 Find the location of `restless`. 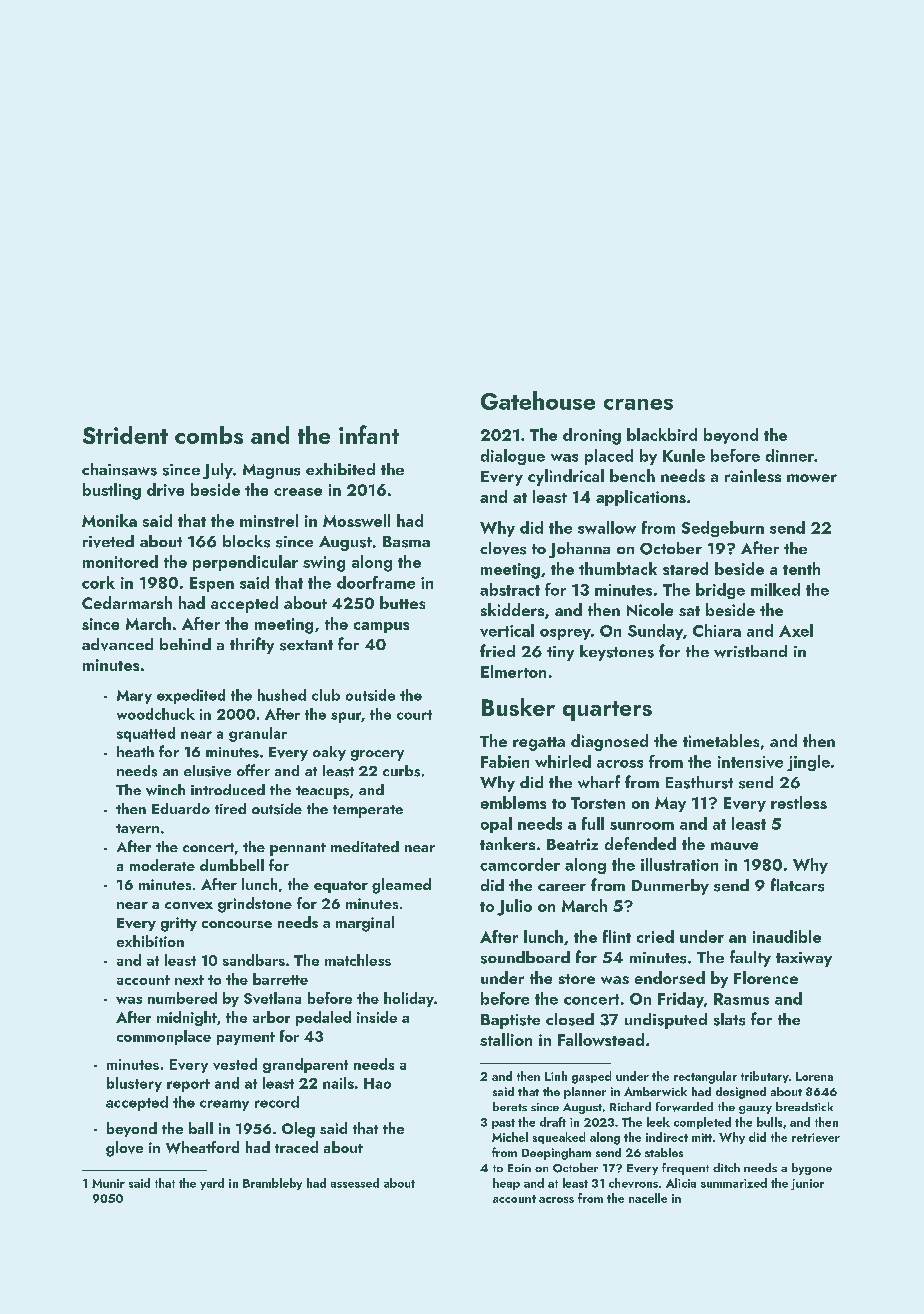

restless is located at coordinates (799, 802).
